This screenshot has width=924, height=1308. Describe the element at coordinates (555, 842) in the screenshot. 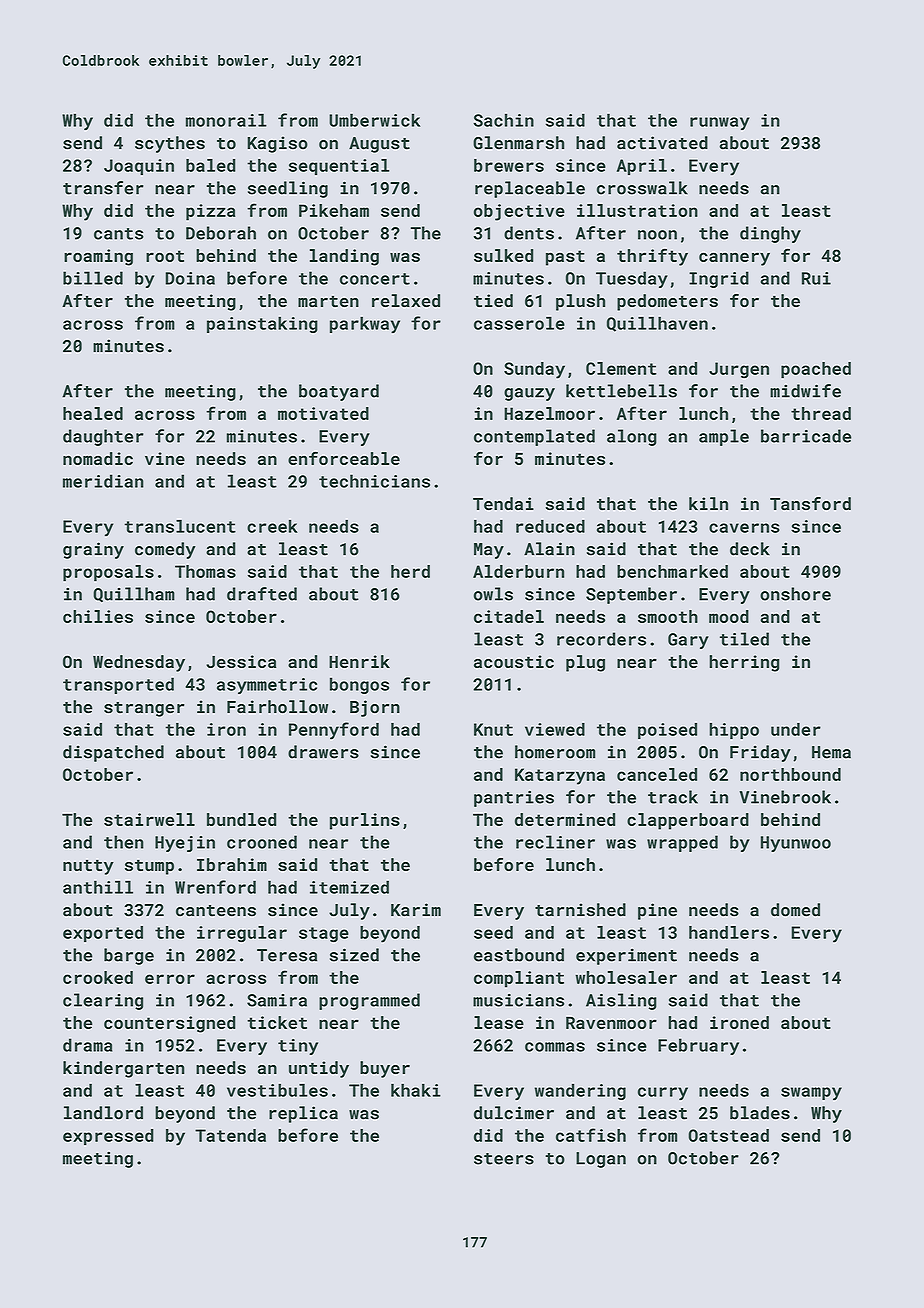

I see `recliner` at that location.
